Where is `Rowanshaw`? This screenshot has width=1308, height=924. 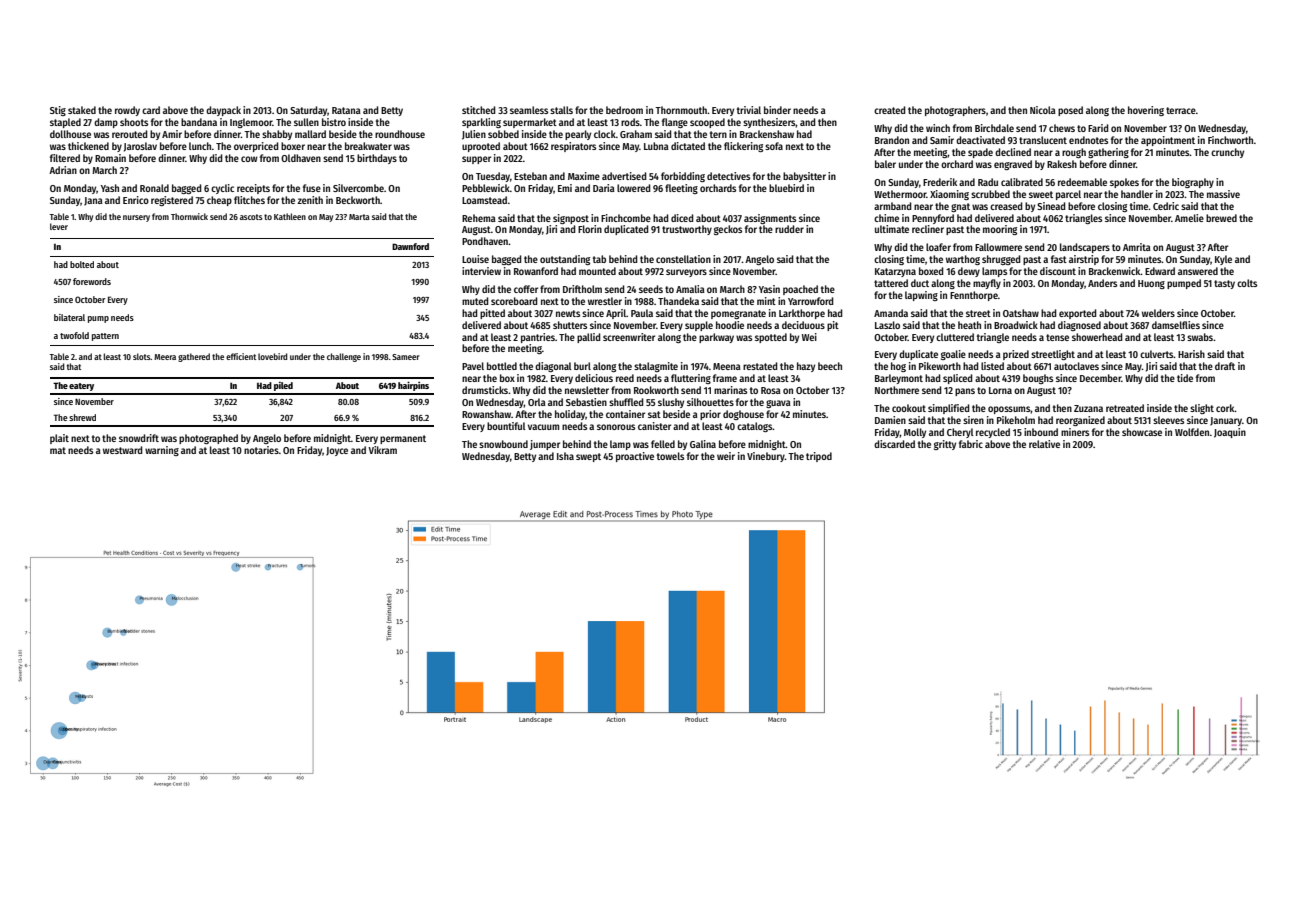
Rowanshaw is located at coordinates (486, 414).
